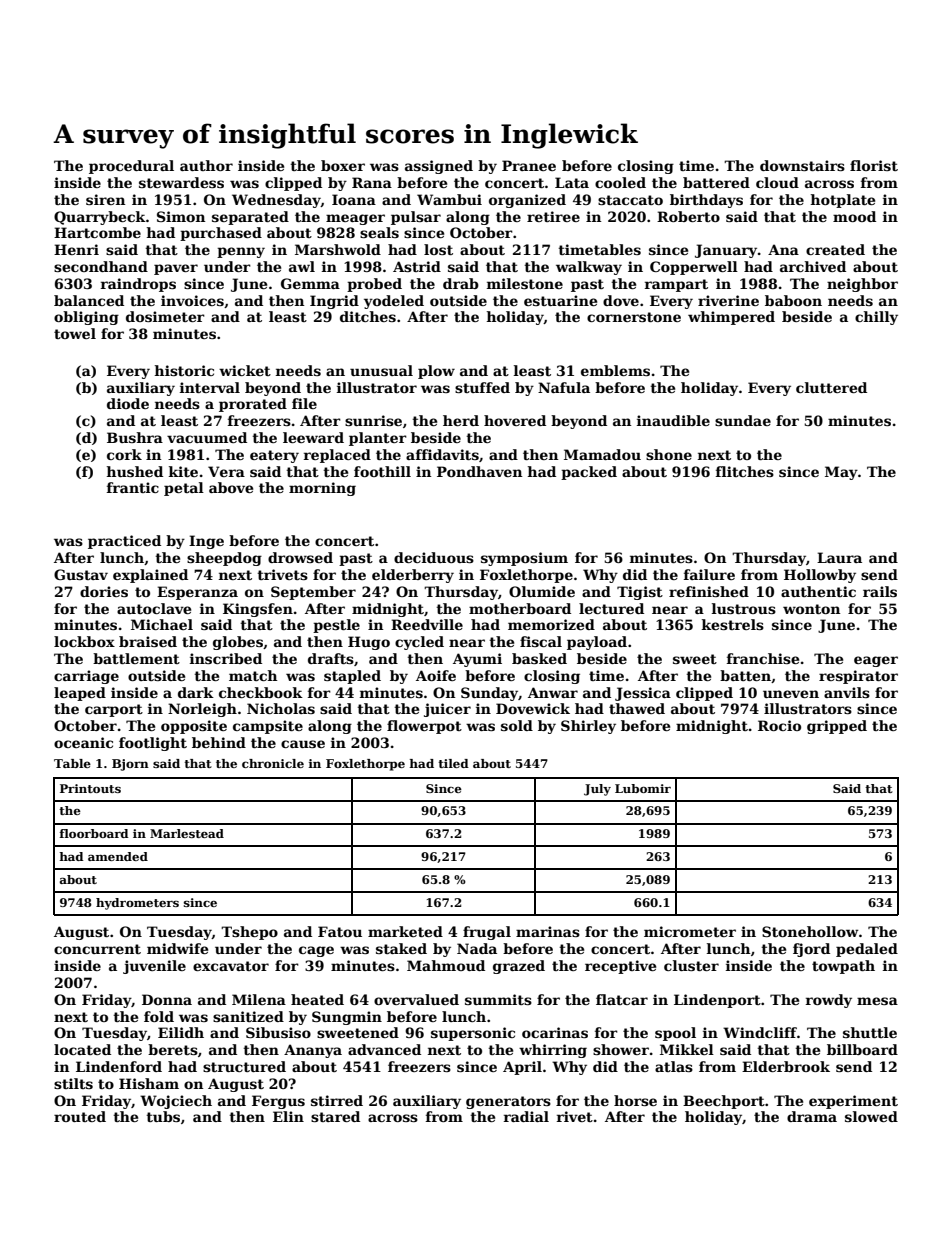  What do you see at coordinates (369, 643) in the screenshot?
I see `Hugo` at bounding box center [369, 643].
